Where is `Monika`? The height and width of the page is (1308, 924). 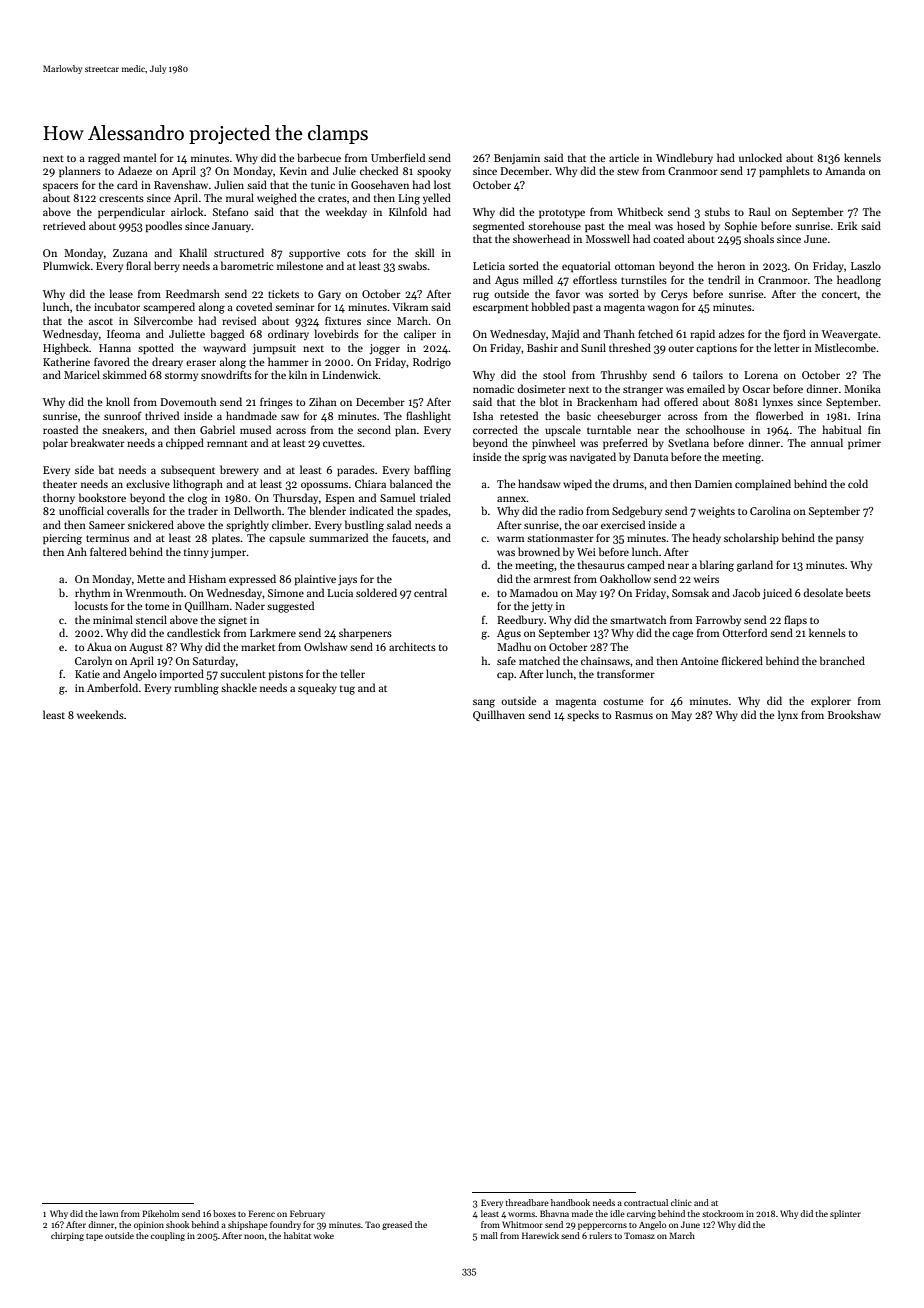
Monika is located at coordinates (862, 388).
